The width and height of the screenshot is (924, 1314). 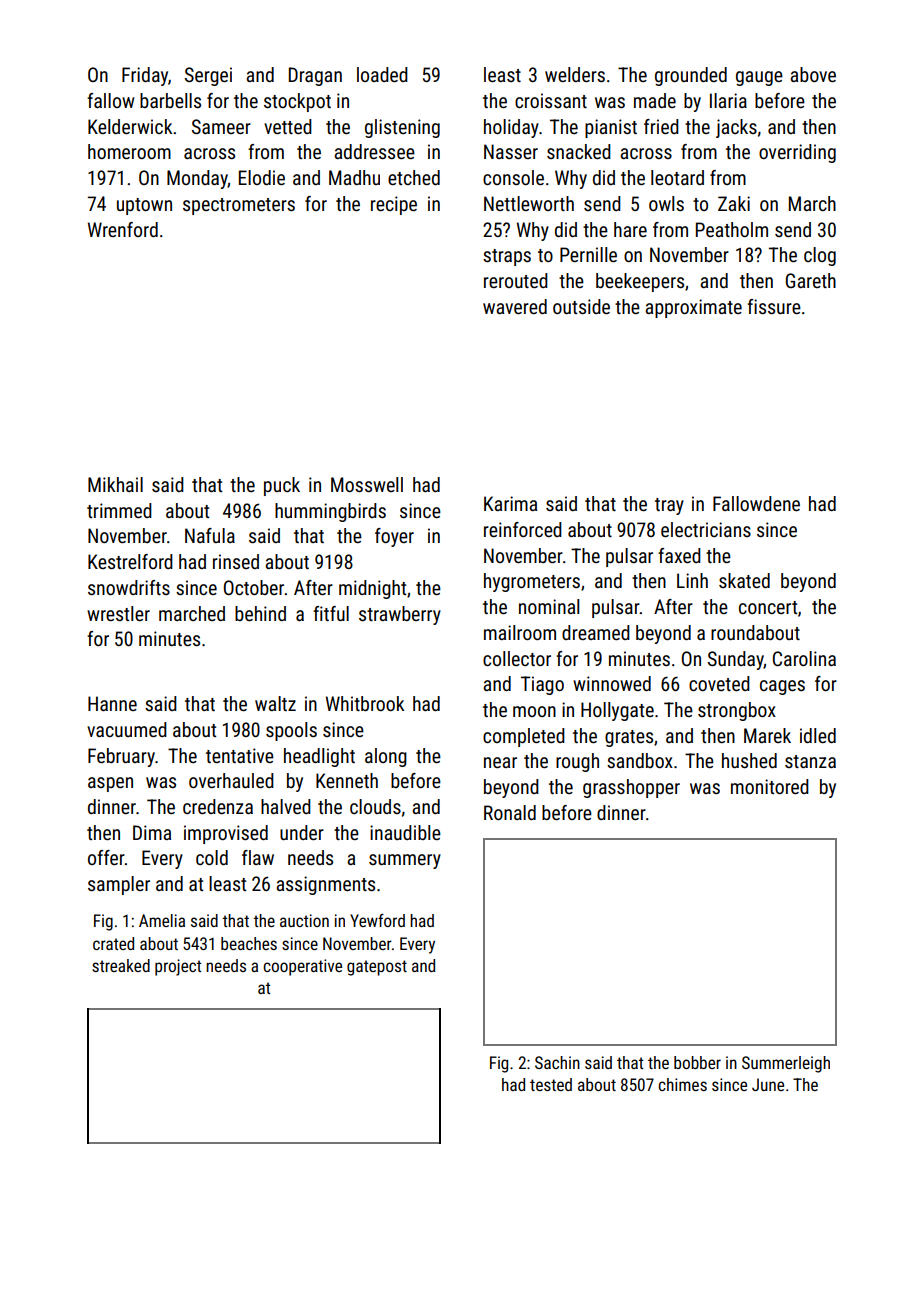 I want to click on Mosswell, so click(x=367, y=484).
